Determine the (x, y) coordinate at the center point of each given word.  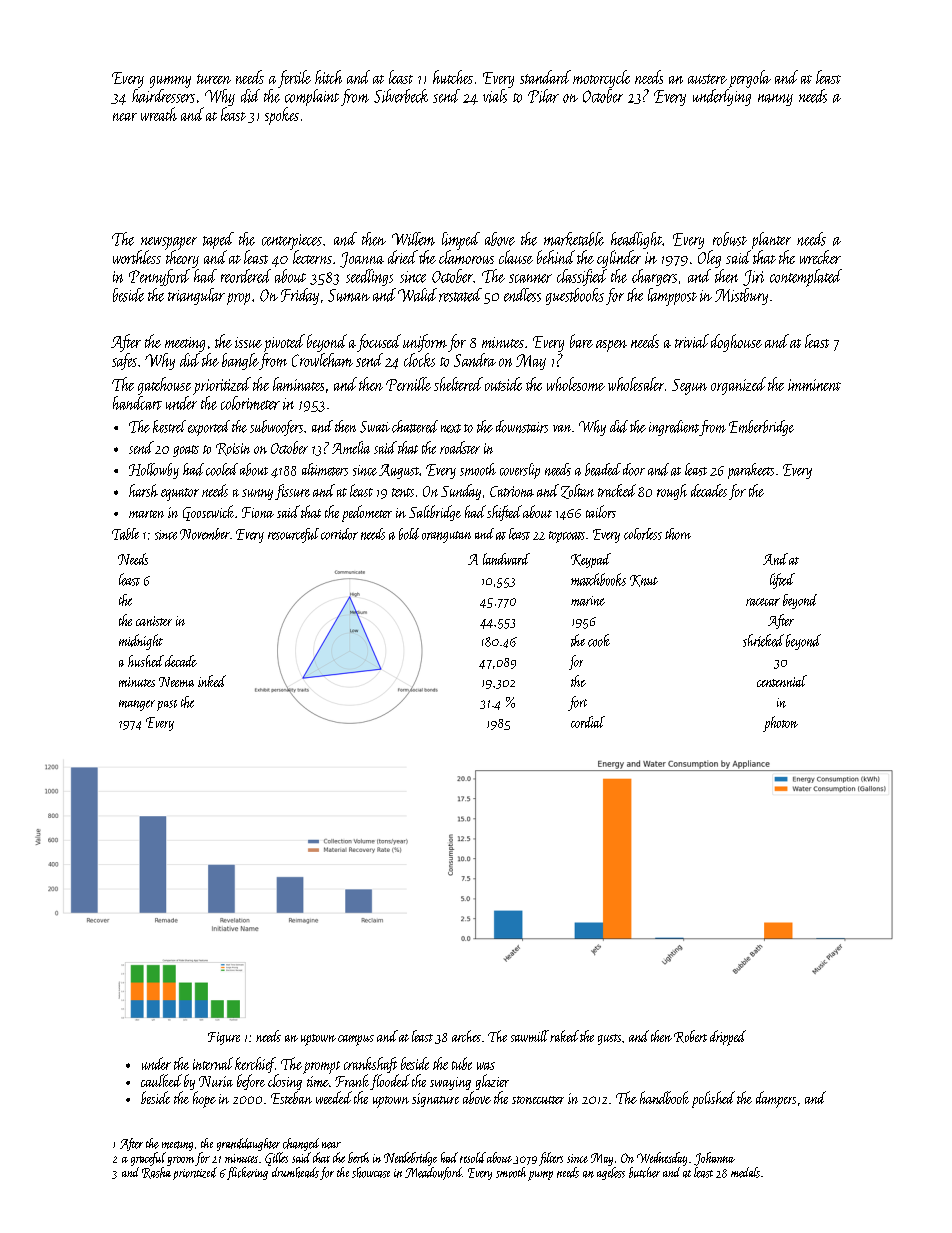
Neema (176, 682)
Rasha (156, 1173)
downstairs (522, 426)
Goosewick (208, 513)
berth (358, 1157)
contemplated (806, 278)
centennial (782, 681)
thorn (678, 534)
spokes (282, 116)
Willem (413, 239)
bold (409, 534)
